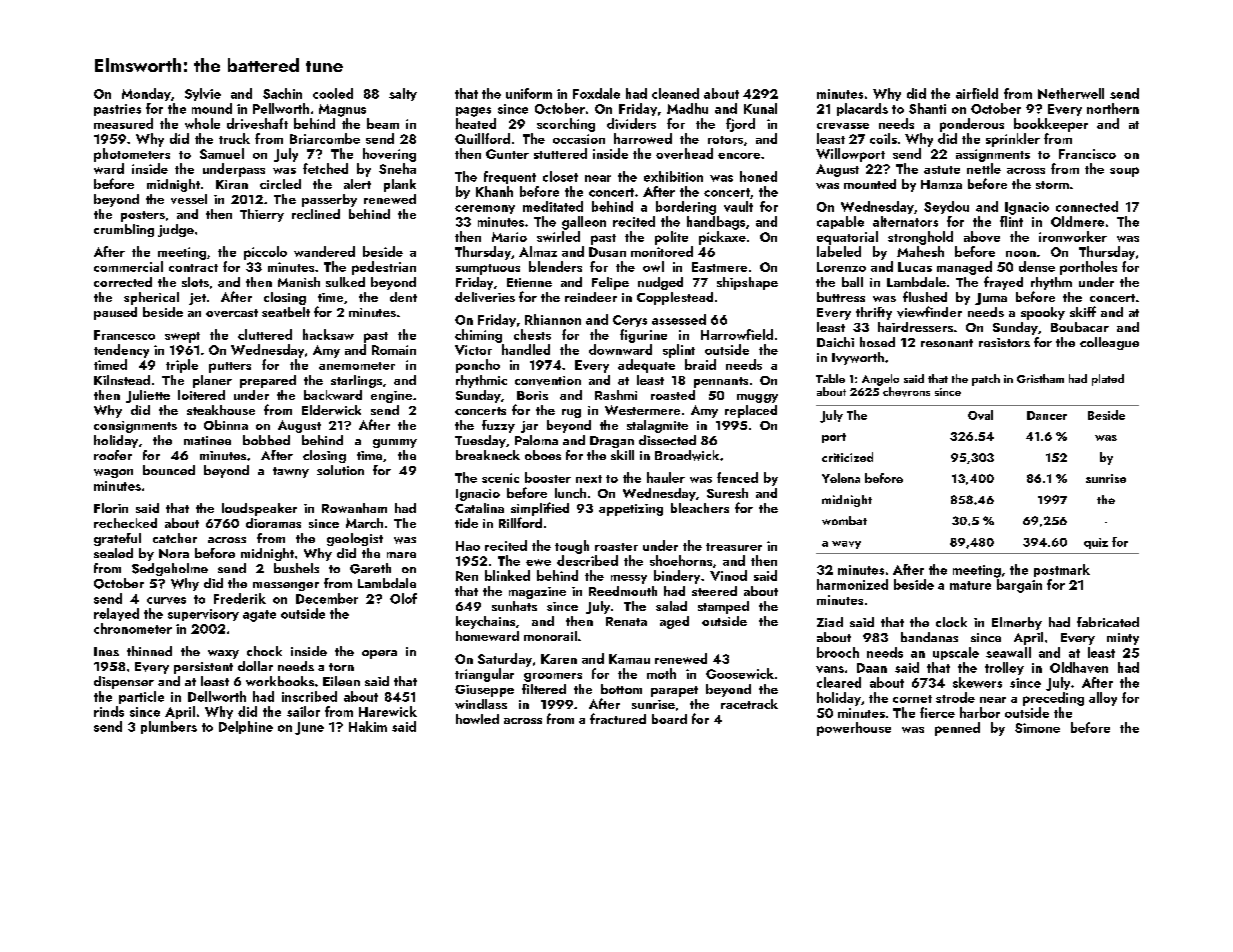  Describe the element at coordinates (626, 621) in the screenshot. I see `Renata` at that location.
